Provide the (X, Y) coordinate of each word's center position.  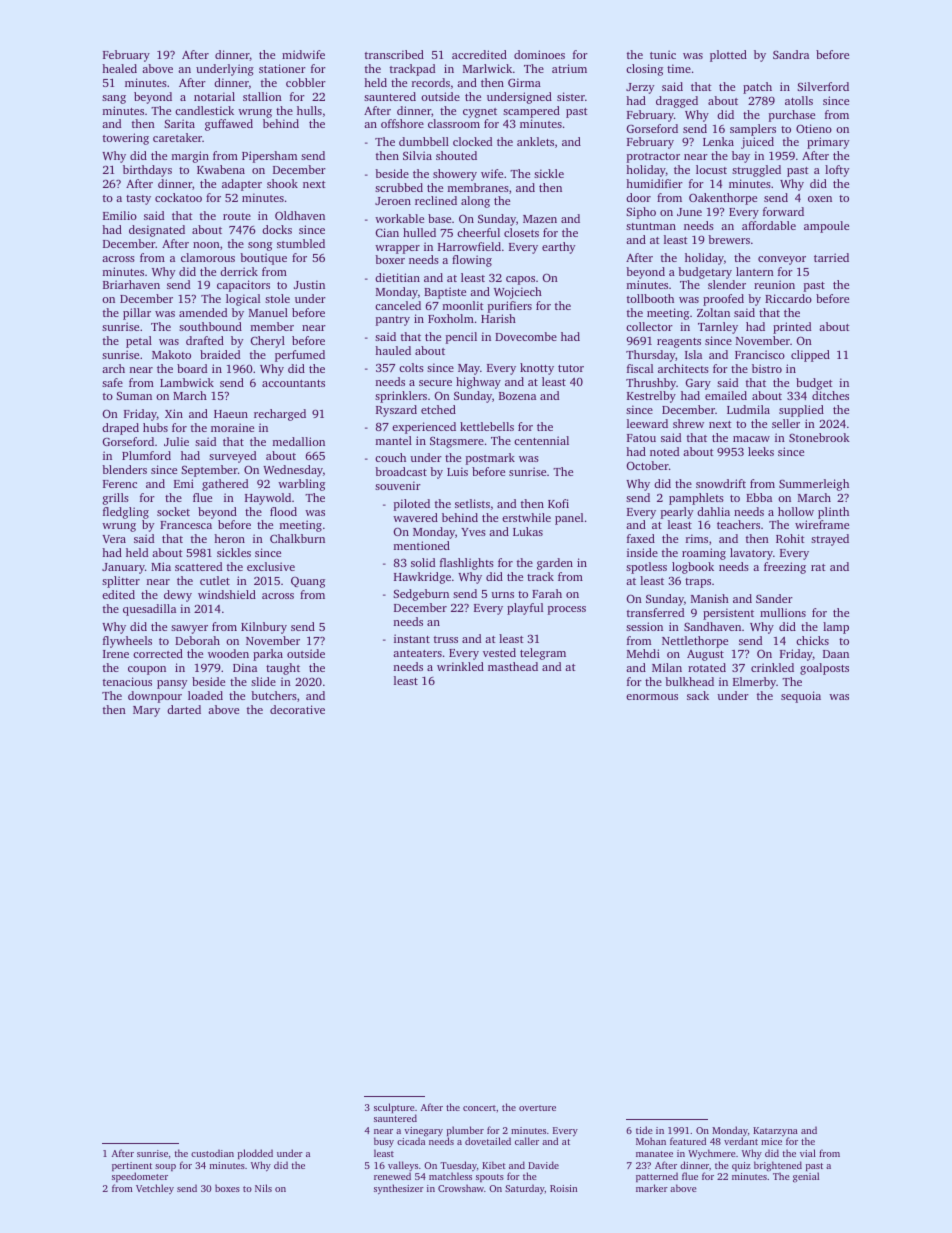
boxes (227, 1188)
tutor (571, 368)
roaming (704, 554)
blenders (124, 469)
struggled (756, 171)
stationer (282, 68)
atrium (569, 68)
